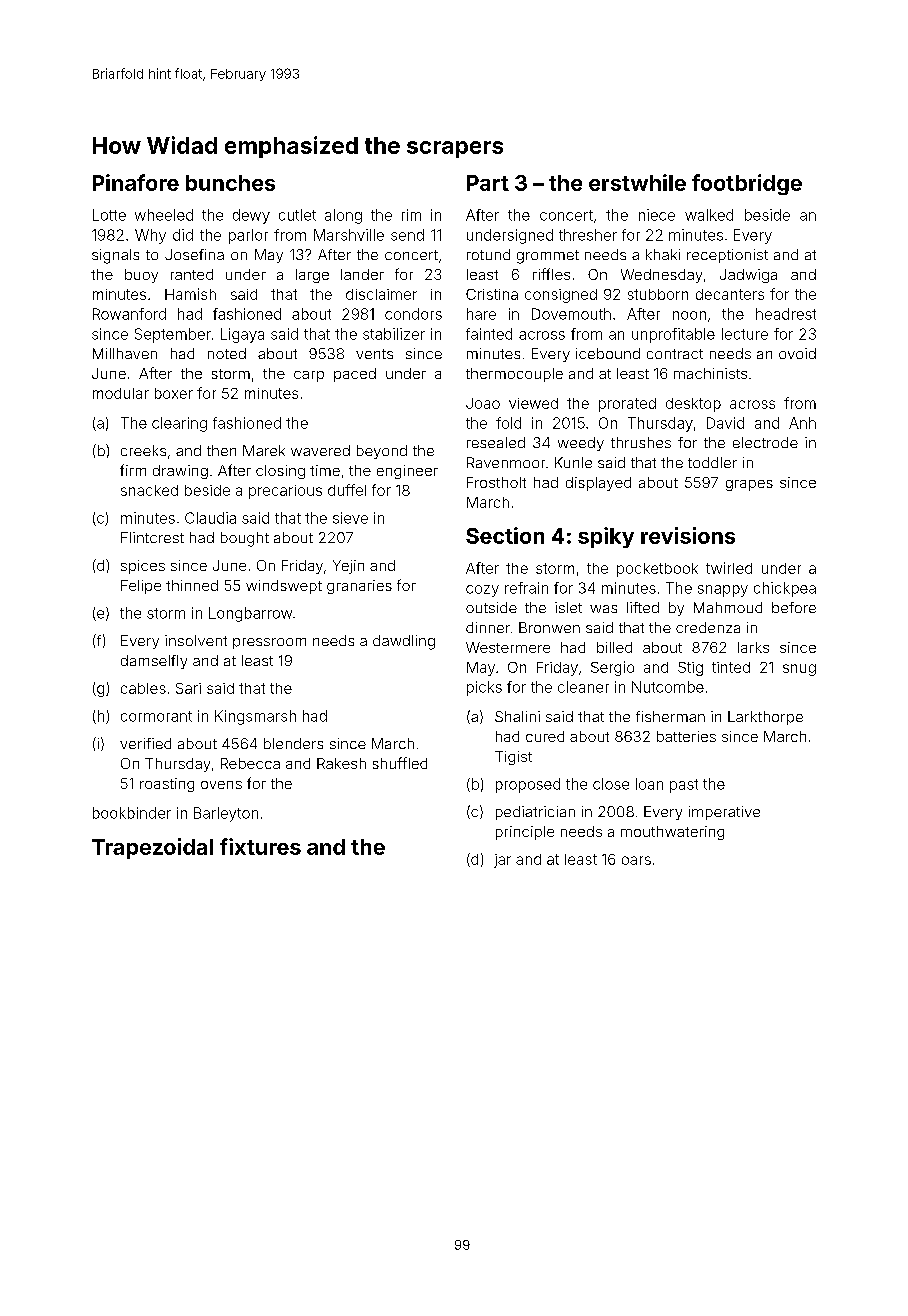  Describe the element at coordinates (488, 183) in the page. I see `Part` at that location.
